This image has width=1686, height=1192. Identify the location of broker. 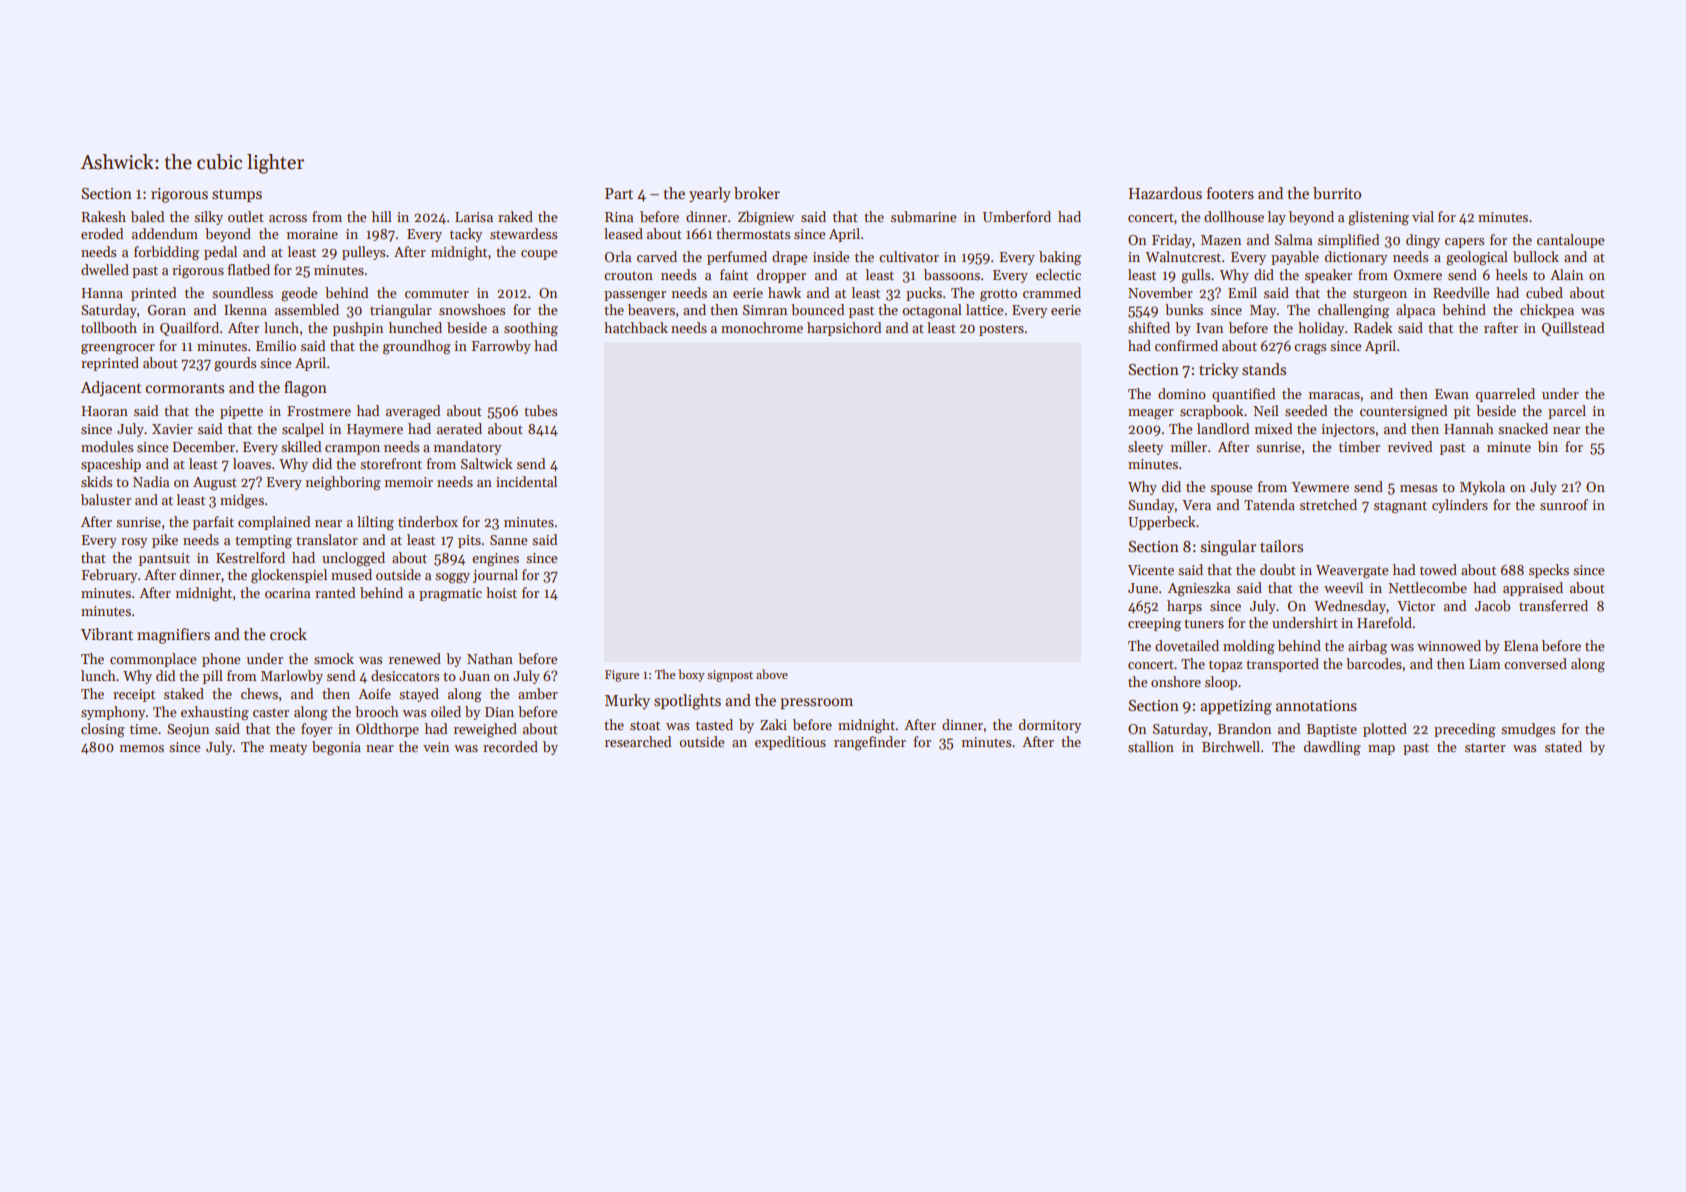
(757, 193).
